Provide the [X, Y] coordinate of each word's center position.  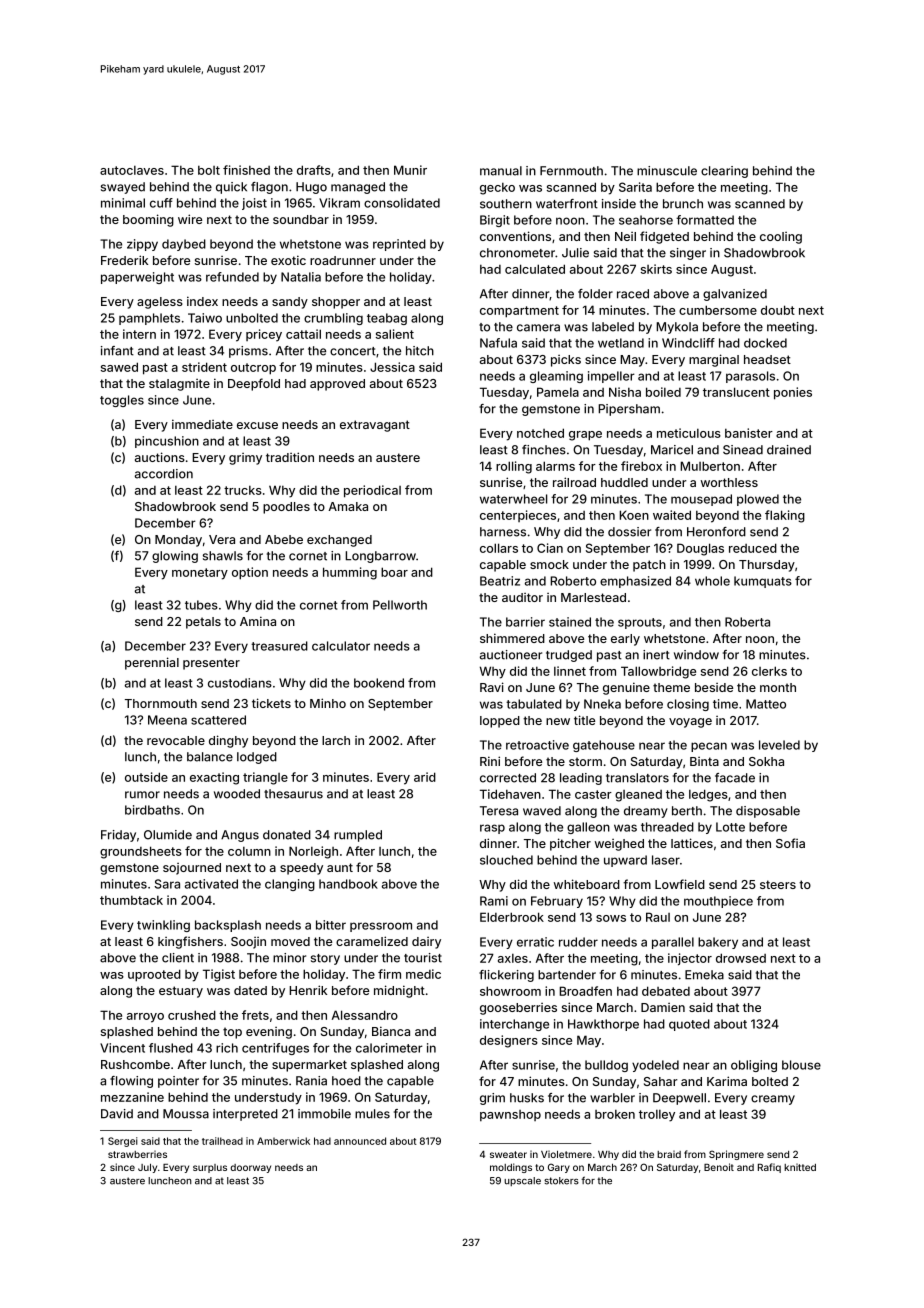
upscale [522, 1181]
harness [503, 532]
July [147, 1168]
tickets [271, 703]
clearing [724, 172]
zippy [142, 245]
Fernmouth [571, 171]
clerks [769, 671]
